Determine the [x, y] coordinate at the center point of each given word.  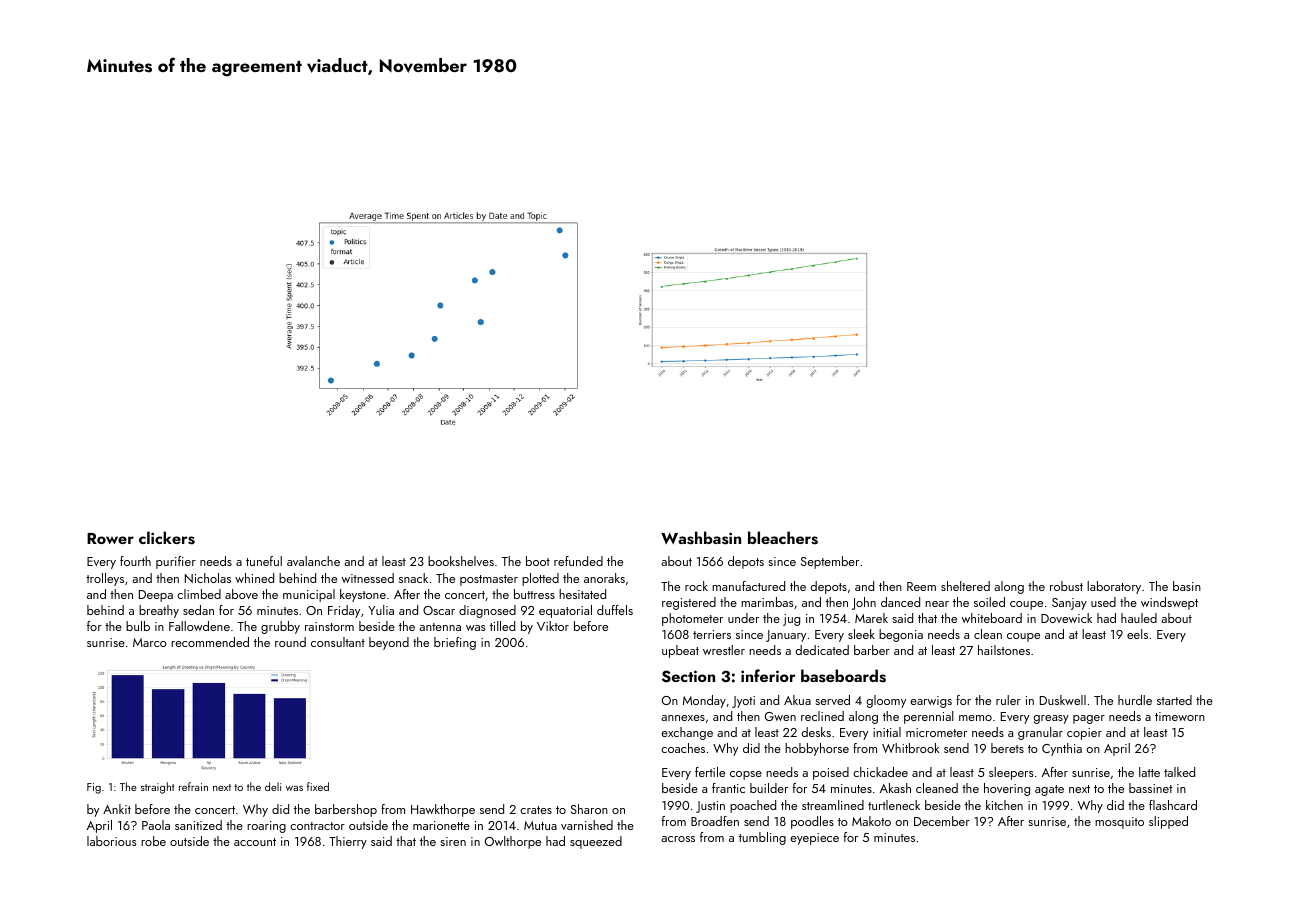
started [1174, 700]
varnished [587, 825]
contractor [317, 826]
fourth [135, 561]
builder [769, 788]
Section [688, 676]
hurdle [1135, 700]
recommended [210, 642]
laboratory [1114, 587]
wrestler [724, 650]
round [290, 642]
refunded [578, 561]
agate [1049, 790]
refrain [193, 786]
